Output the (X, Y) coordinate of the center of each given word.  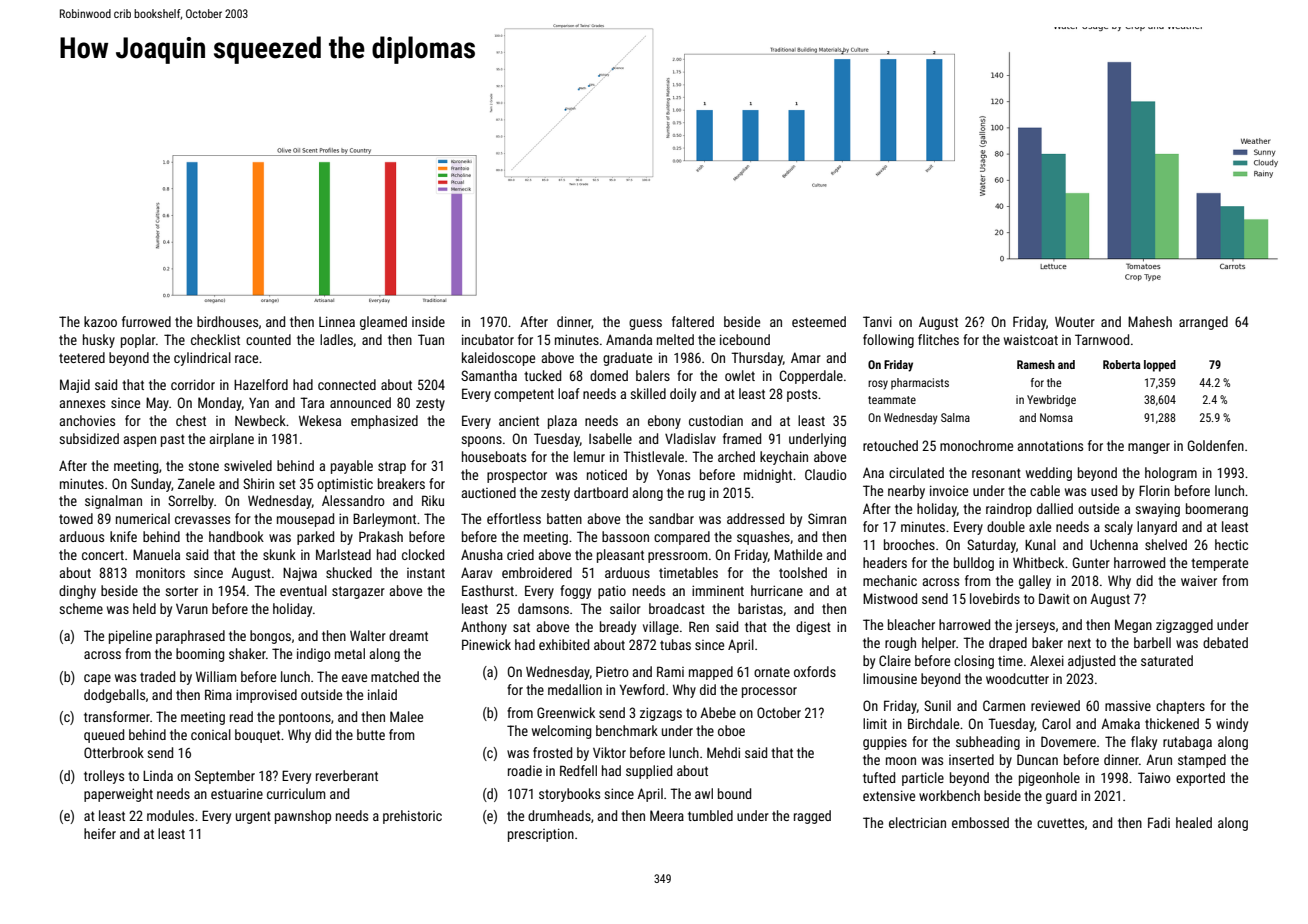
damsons (543, 608)
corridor (193, 384)
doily (683, 395)
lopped (1160, 366)
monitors (160, 572)
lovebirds (995, 598)
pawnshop (303, 817)
